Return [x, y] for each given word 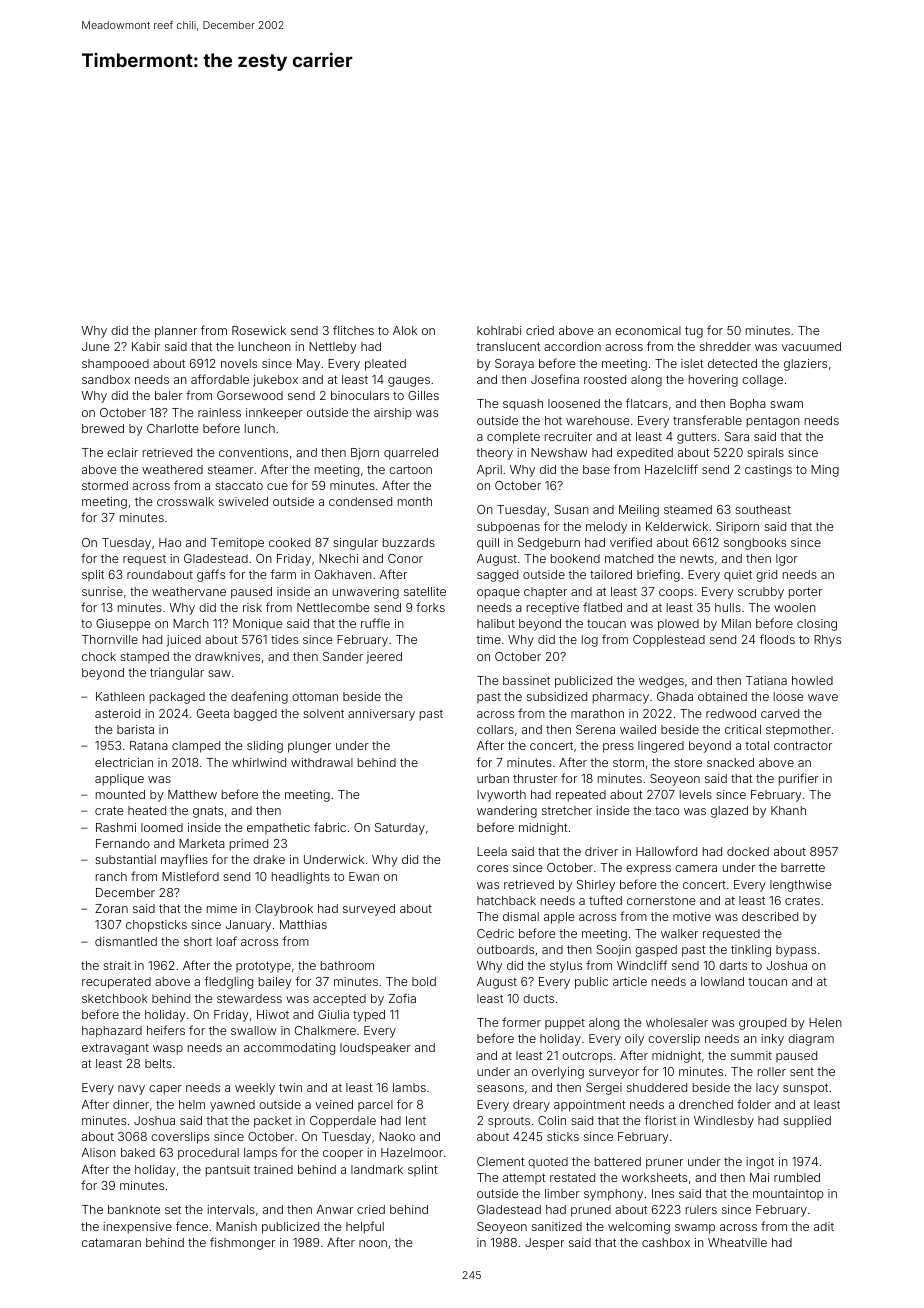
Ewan [364, 876]
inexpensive [137, 1228]
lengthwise [800, 886]
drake [269, 859]
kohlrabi [499, 330]
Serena [595, 729]
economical [648, 330]
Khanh [788, 810]
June [95, 346]
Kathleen [120, 696]
